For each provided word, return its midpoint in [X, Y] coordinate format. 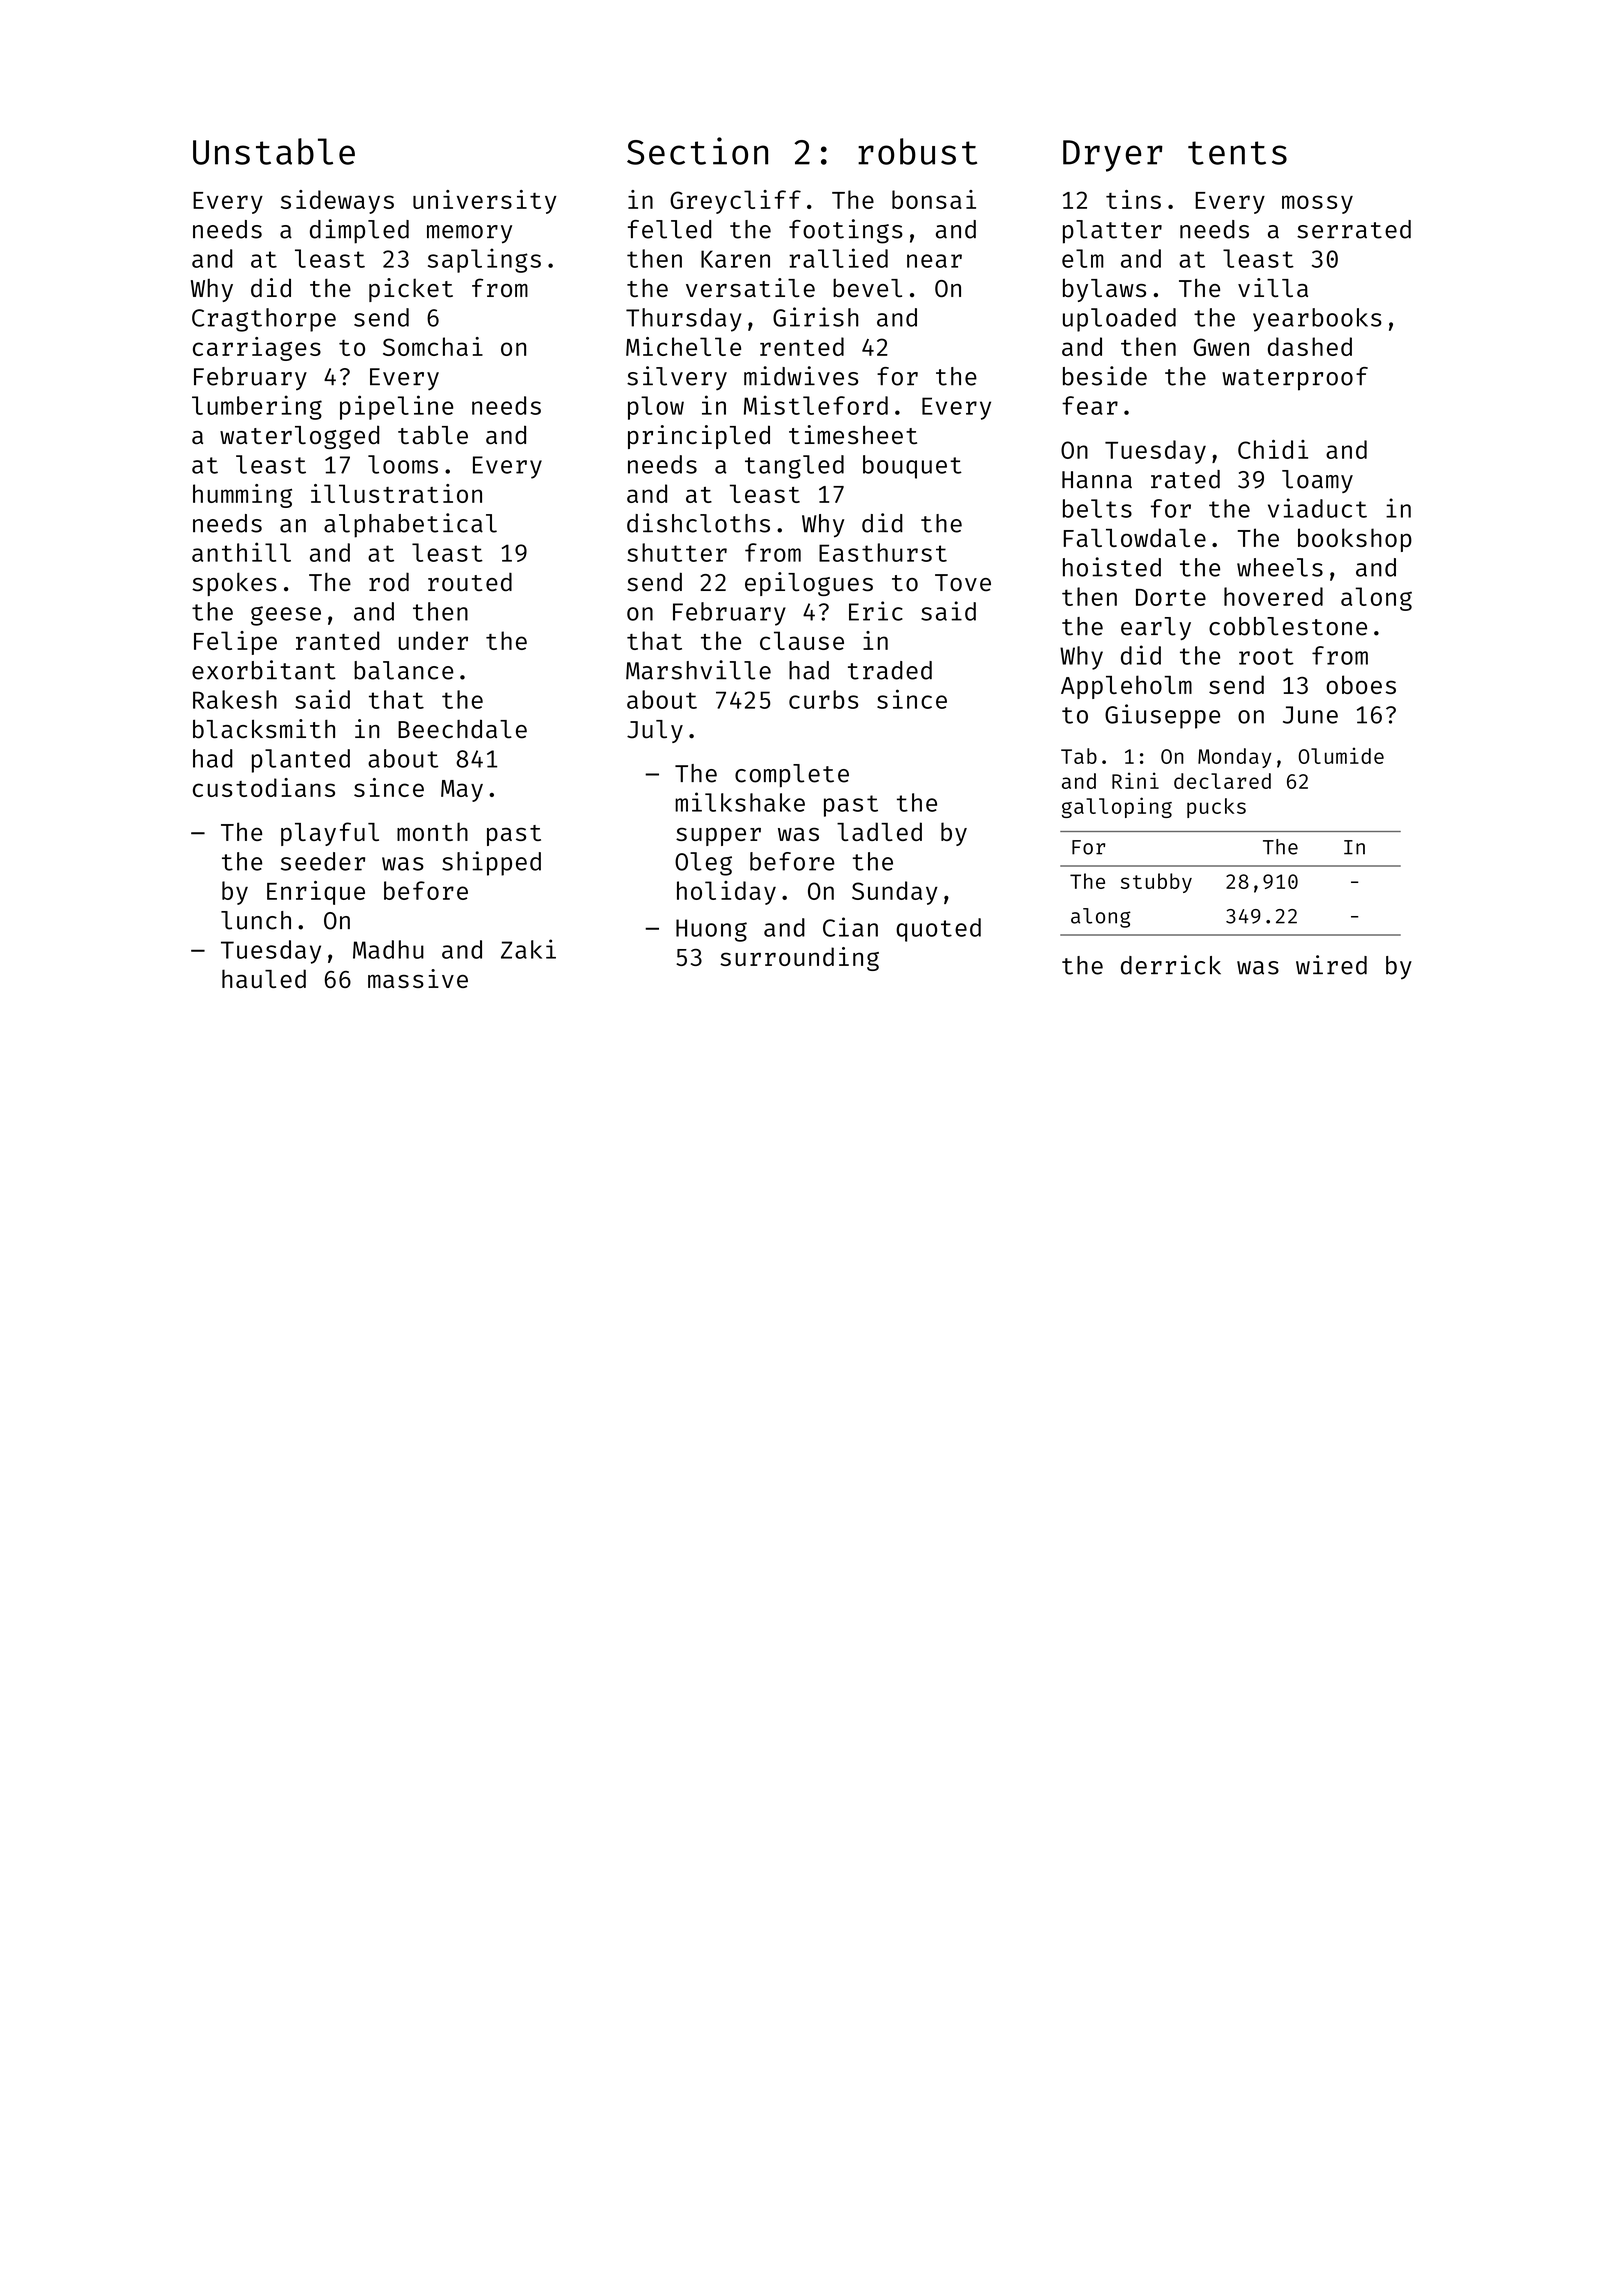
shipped [491, 863]
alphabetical [410, 525]
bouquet [912, 467]
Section [697, 151]
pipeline [397, 407]
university [485, 202]
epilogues [809, 584]
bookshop [1355, 540]
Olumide [1341, 755]
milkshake [740, 802]
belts [1097, 508]
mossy [1317, 204]
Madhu [388, 949]
